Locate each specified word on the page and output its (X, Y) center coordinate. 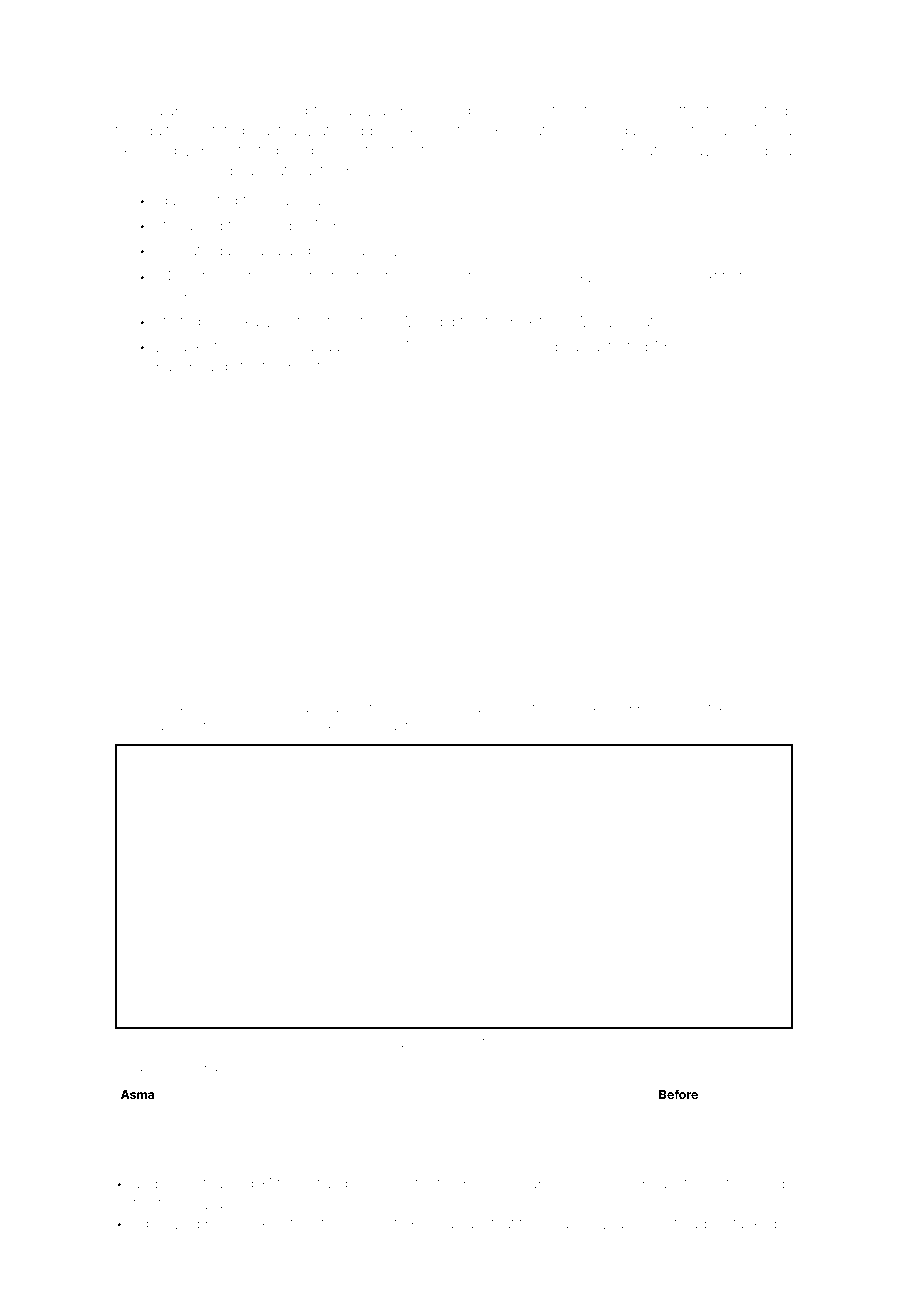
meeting (760, 112)
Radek (247, 1223)
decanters (397, 726)
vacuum (174, 727)
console (228, 111)
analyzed (388, 252)
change (578, 710)
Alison (251, 346)
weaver (699, 151)
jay (350, 112)
